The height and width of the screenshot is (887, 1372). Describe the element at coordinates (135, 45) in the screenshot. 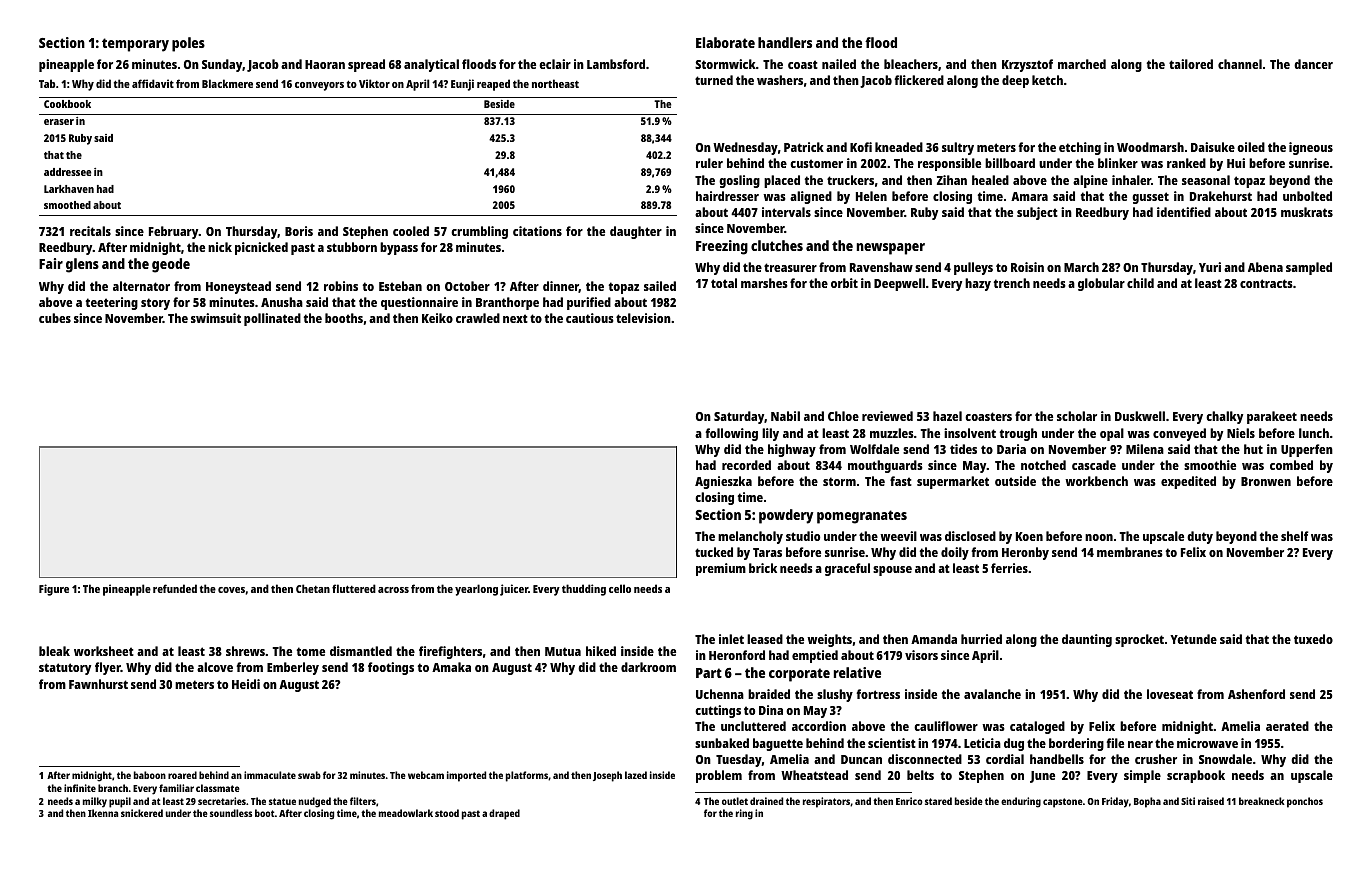

I see `temporary` at that location.
